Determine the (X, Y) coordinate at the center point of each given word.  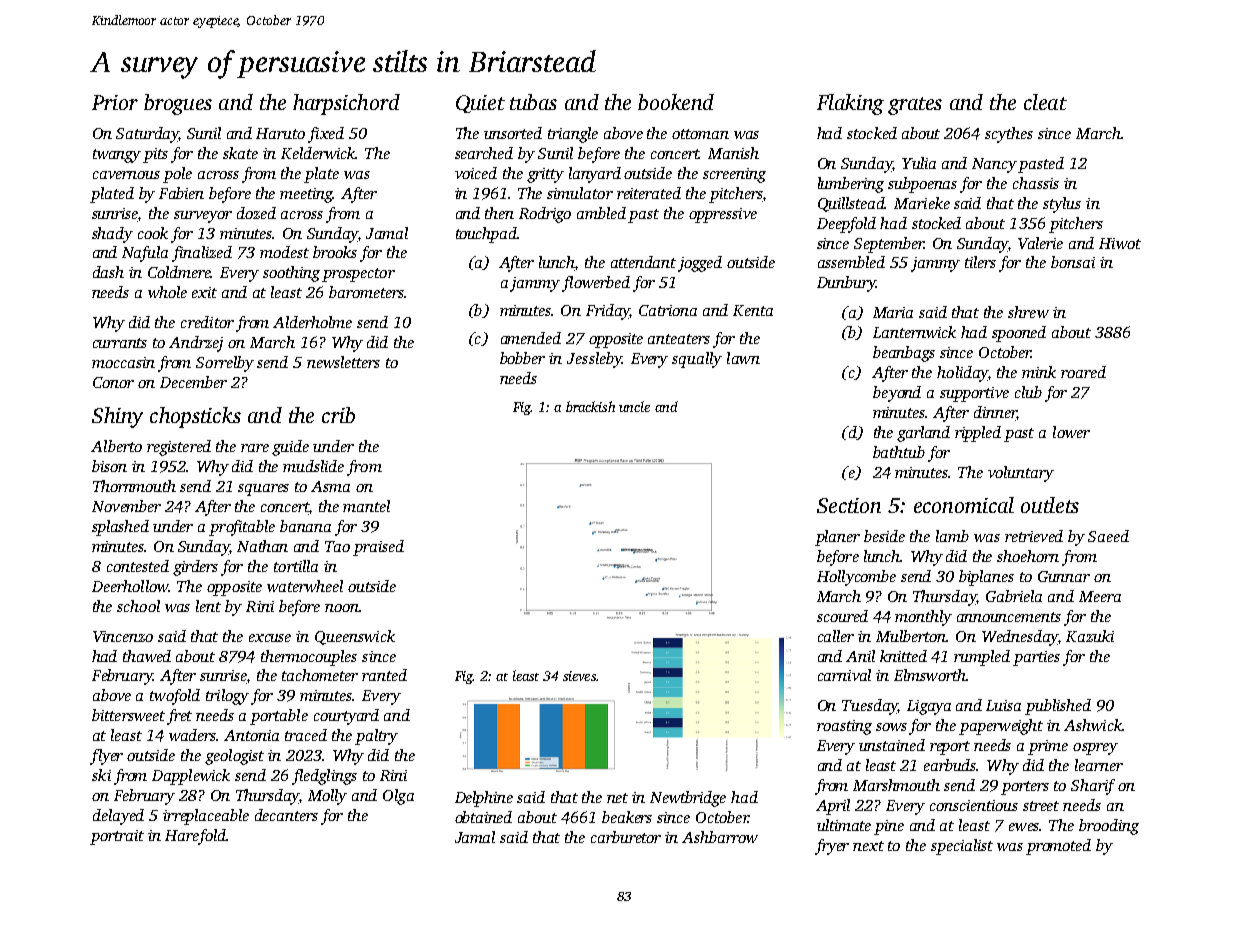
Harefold (195, 837)
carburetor (626, 837)
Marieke (922, 203)
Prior (115, 102)
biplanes (986, 578)
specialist (962, 847)
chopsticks (195, 417)
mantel (366, 506)
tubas (533, 102)
